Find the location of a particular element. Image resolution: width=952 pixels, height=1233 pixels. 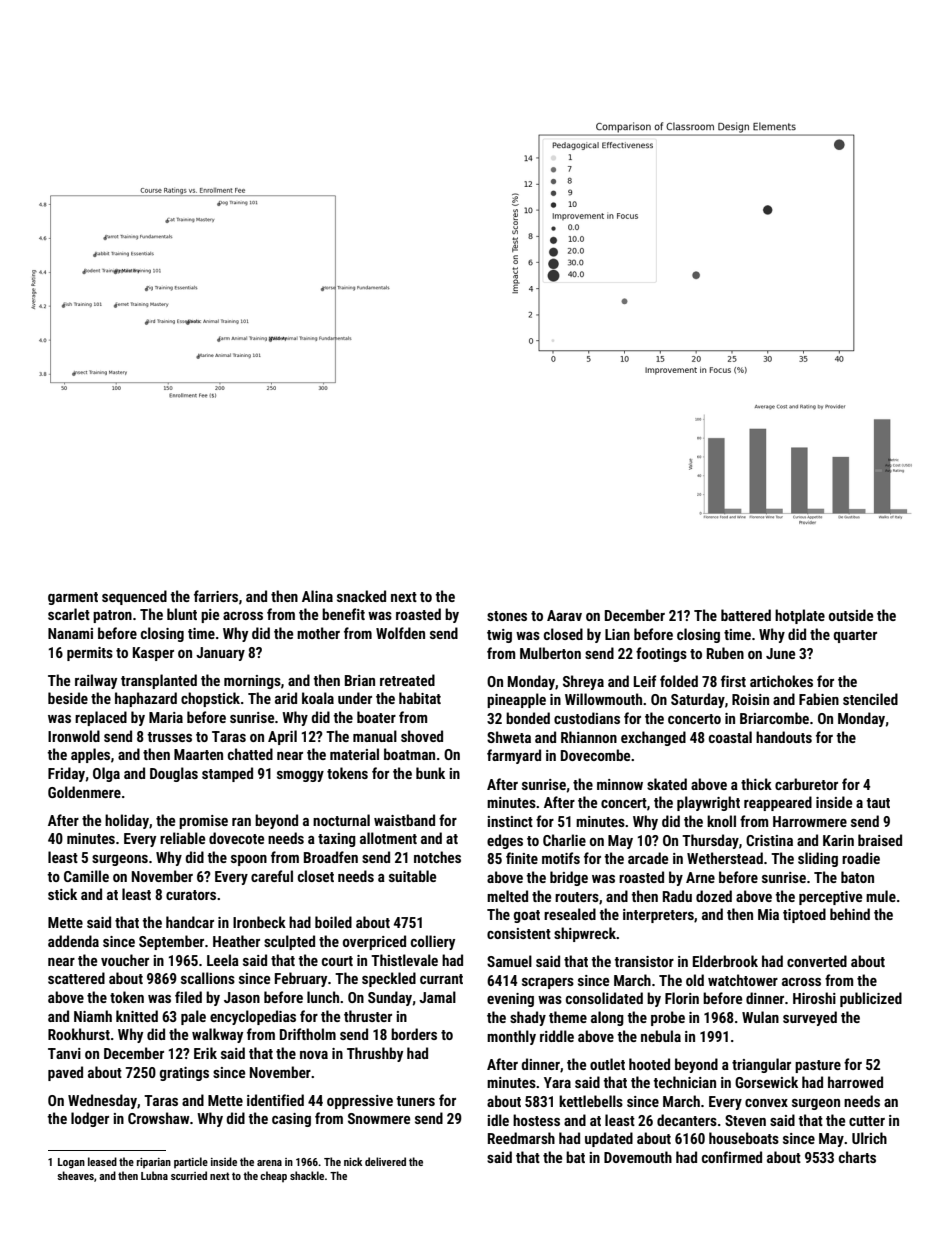

Thrushby is located at coordinates (375, 1054).
